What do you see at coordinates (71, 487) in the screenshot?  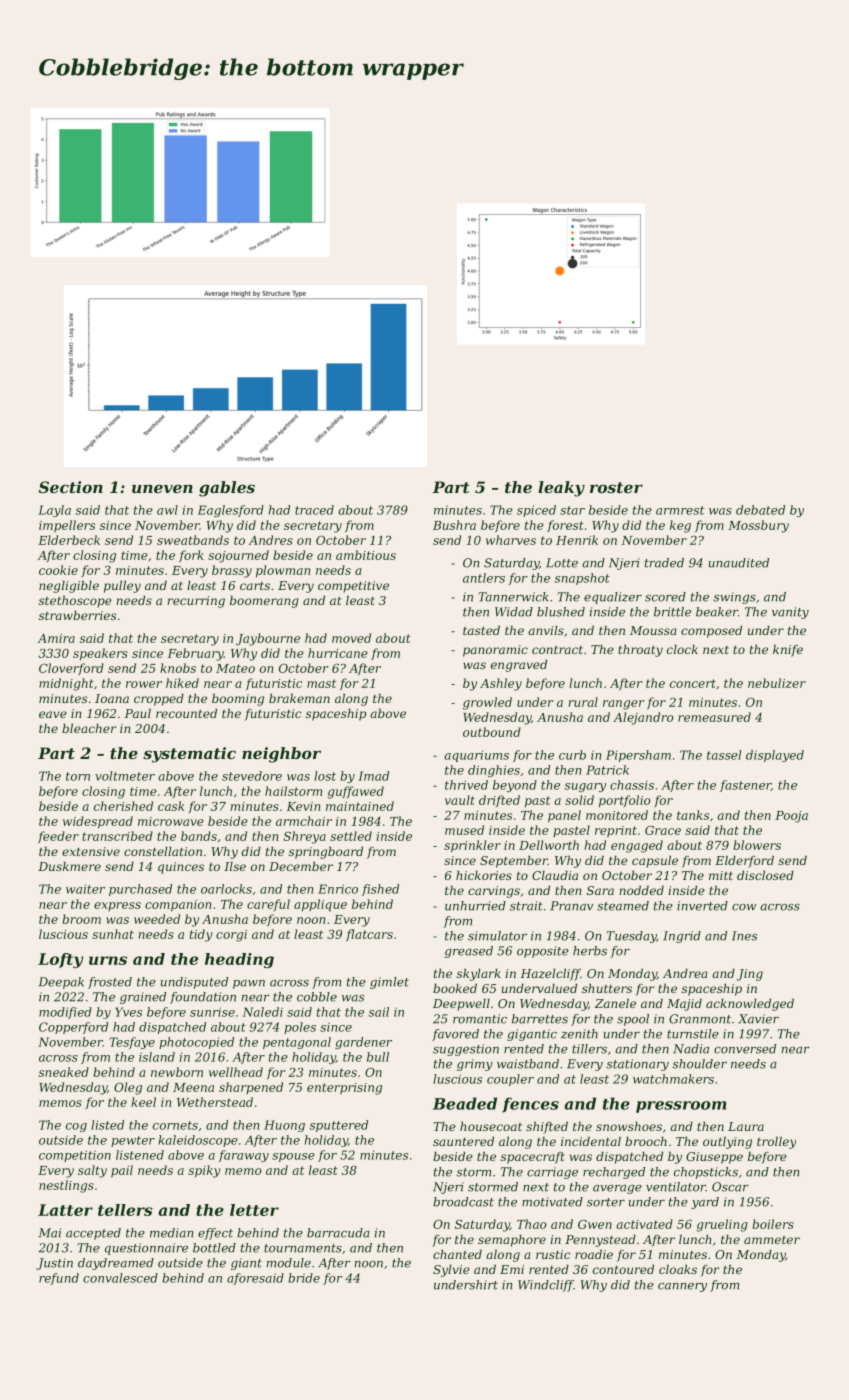 I see `Section` at bounding box center [71, 487].
